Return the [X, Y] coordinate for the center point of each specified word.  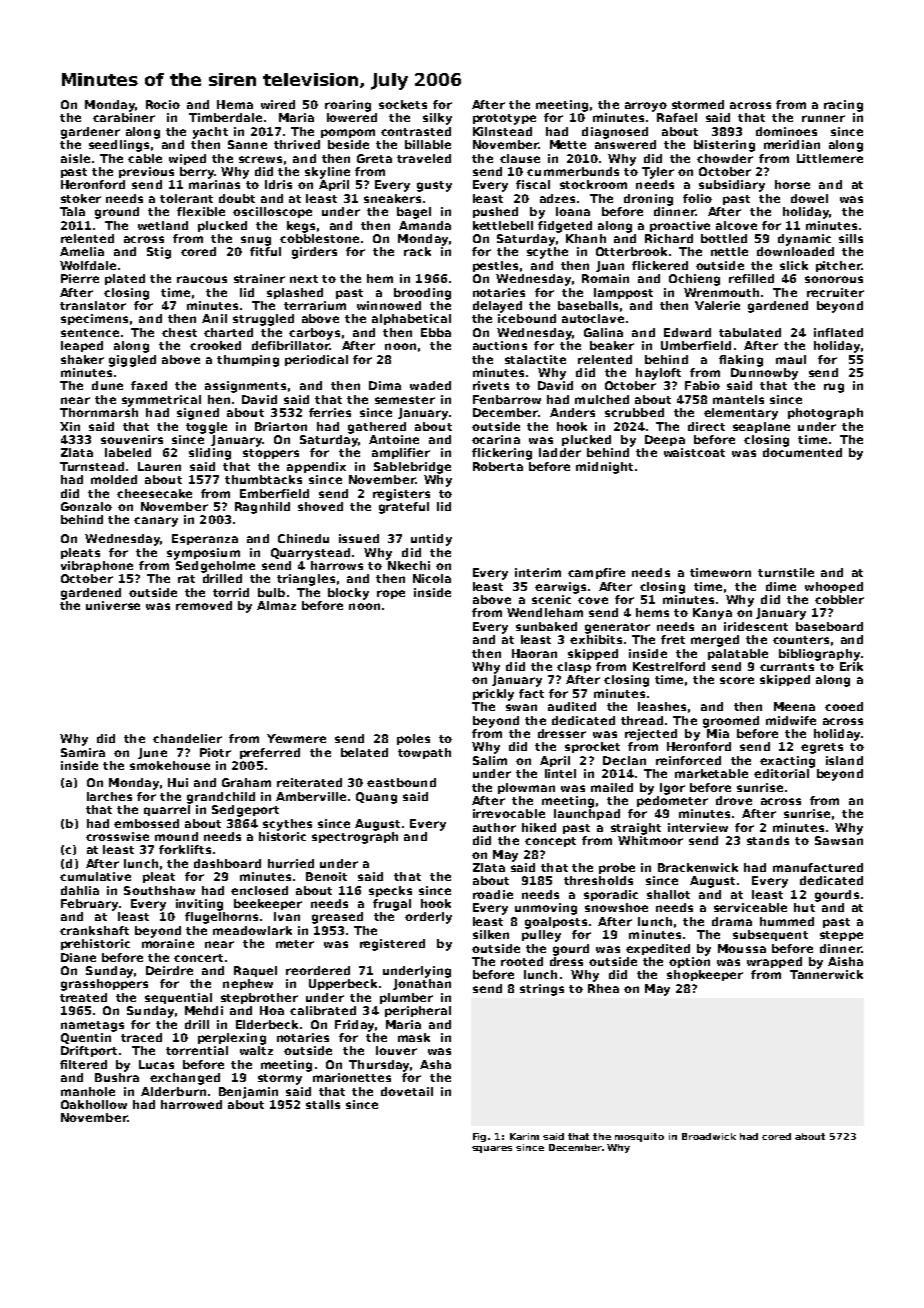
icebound [527, 318]
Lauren [159, 466]
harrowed [191, 1104]
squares [492, 1149]
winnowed [389, 305]
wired [278, 104]
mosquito [639, 1137]
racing [843, 106]
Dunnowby [764, 374]
